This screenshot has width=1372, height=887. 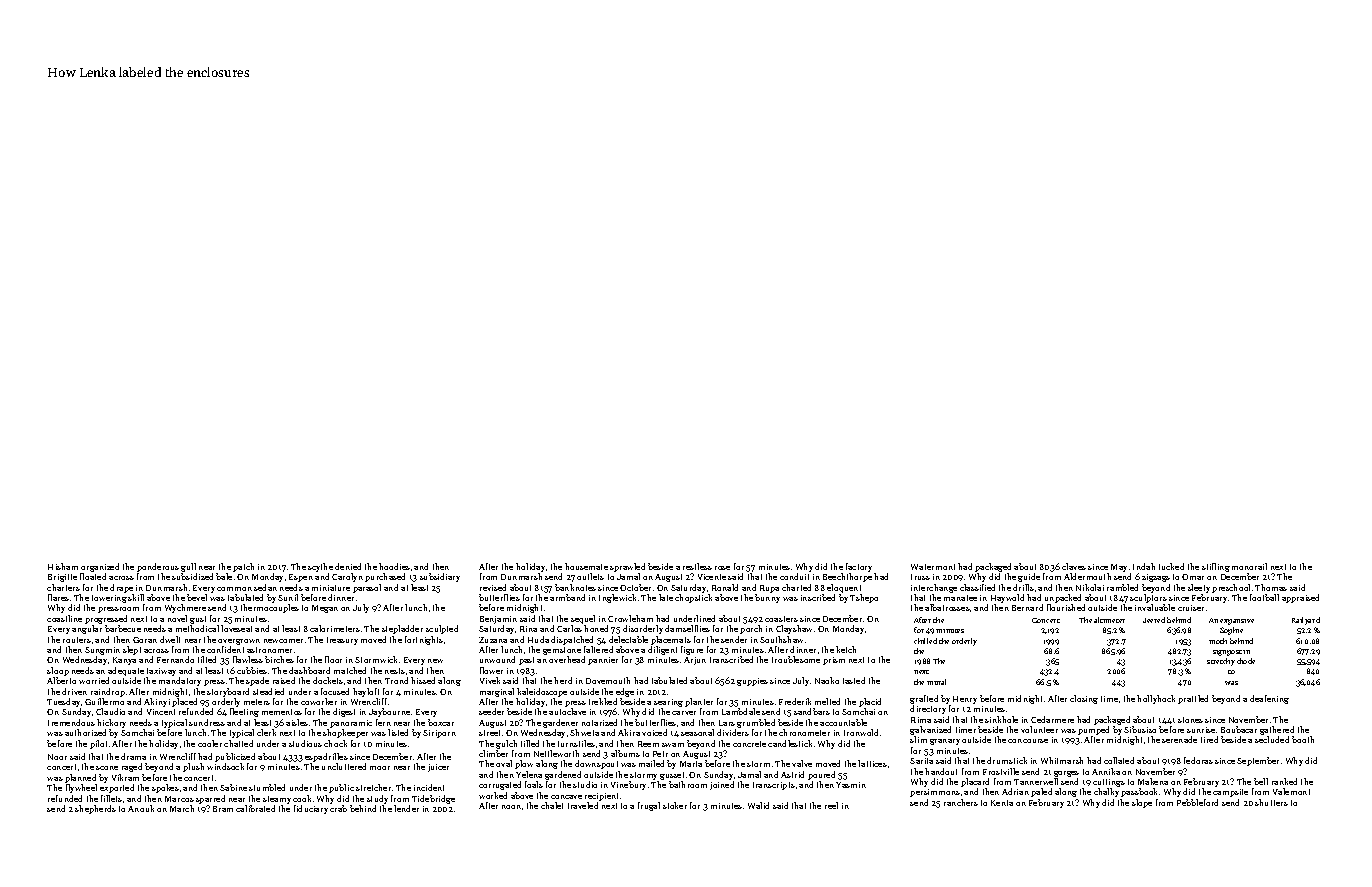 I want to click on diode, so click(x=1246, y=661).
